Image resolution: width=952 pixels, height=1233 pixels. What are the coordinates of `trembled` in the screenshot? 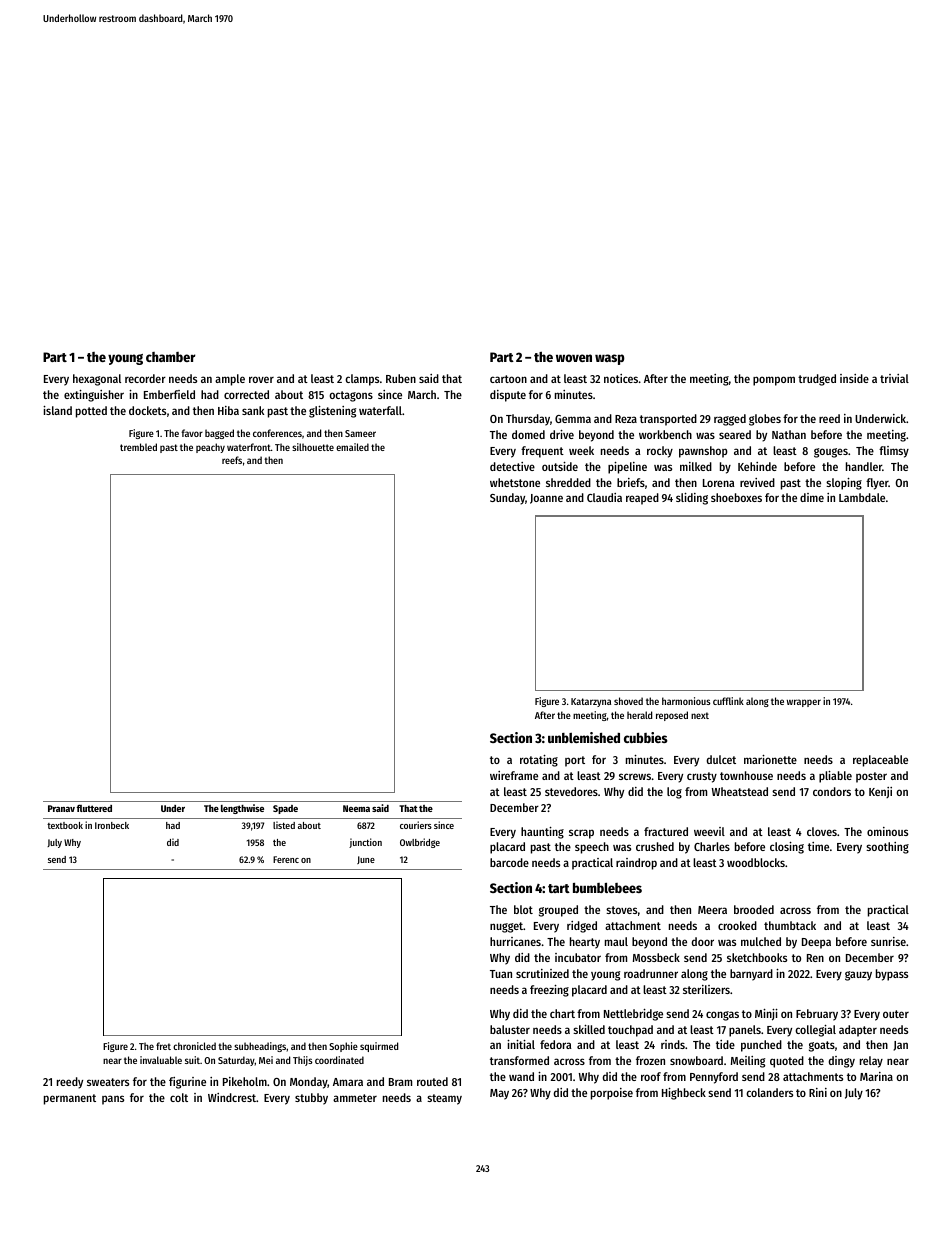 It's located at (138, 447).
